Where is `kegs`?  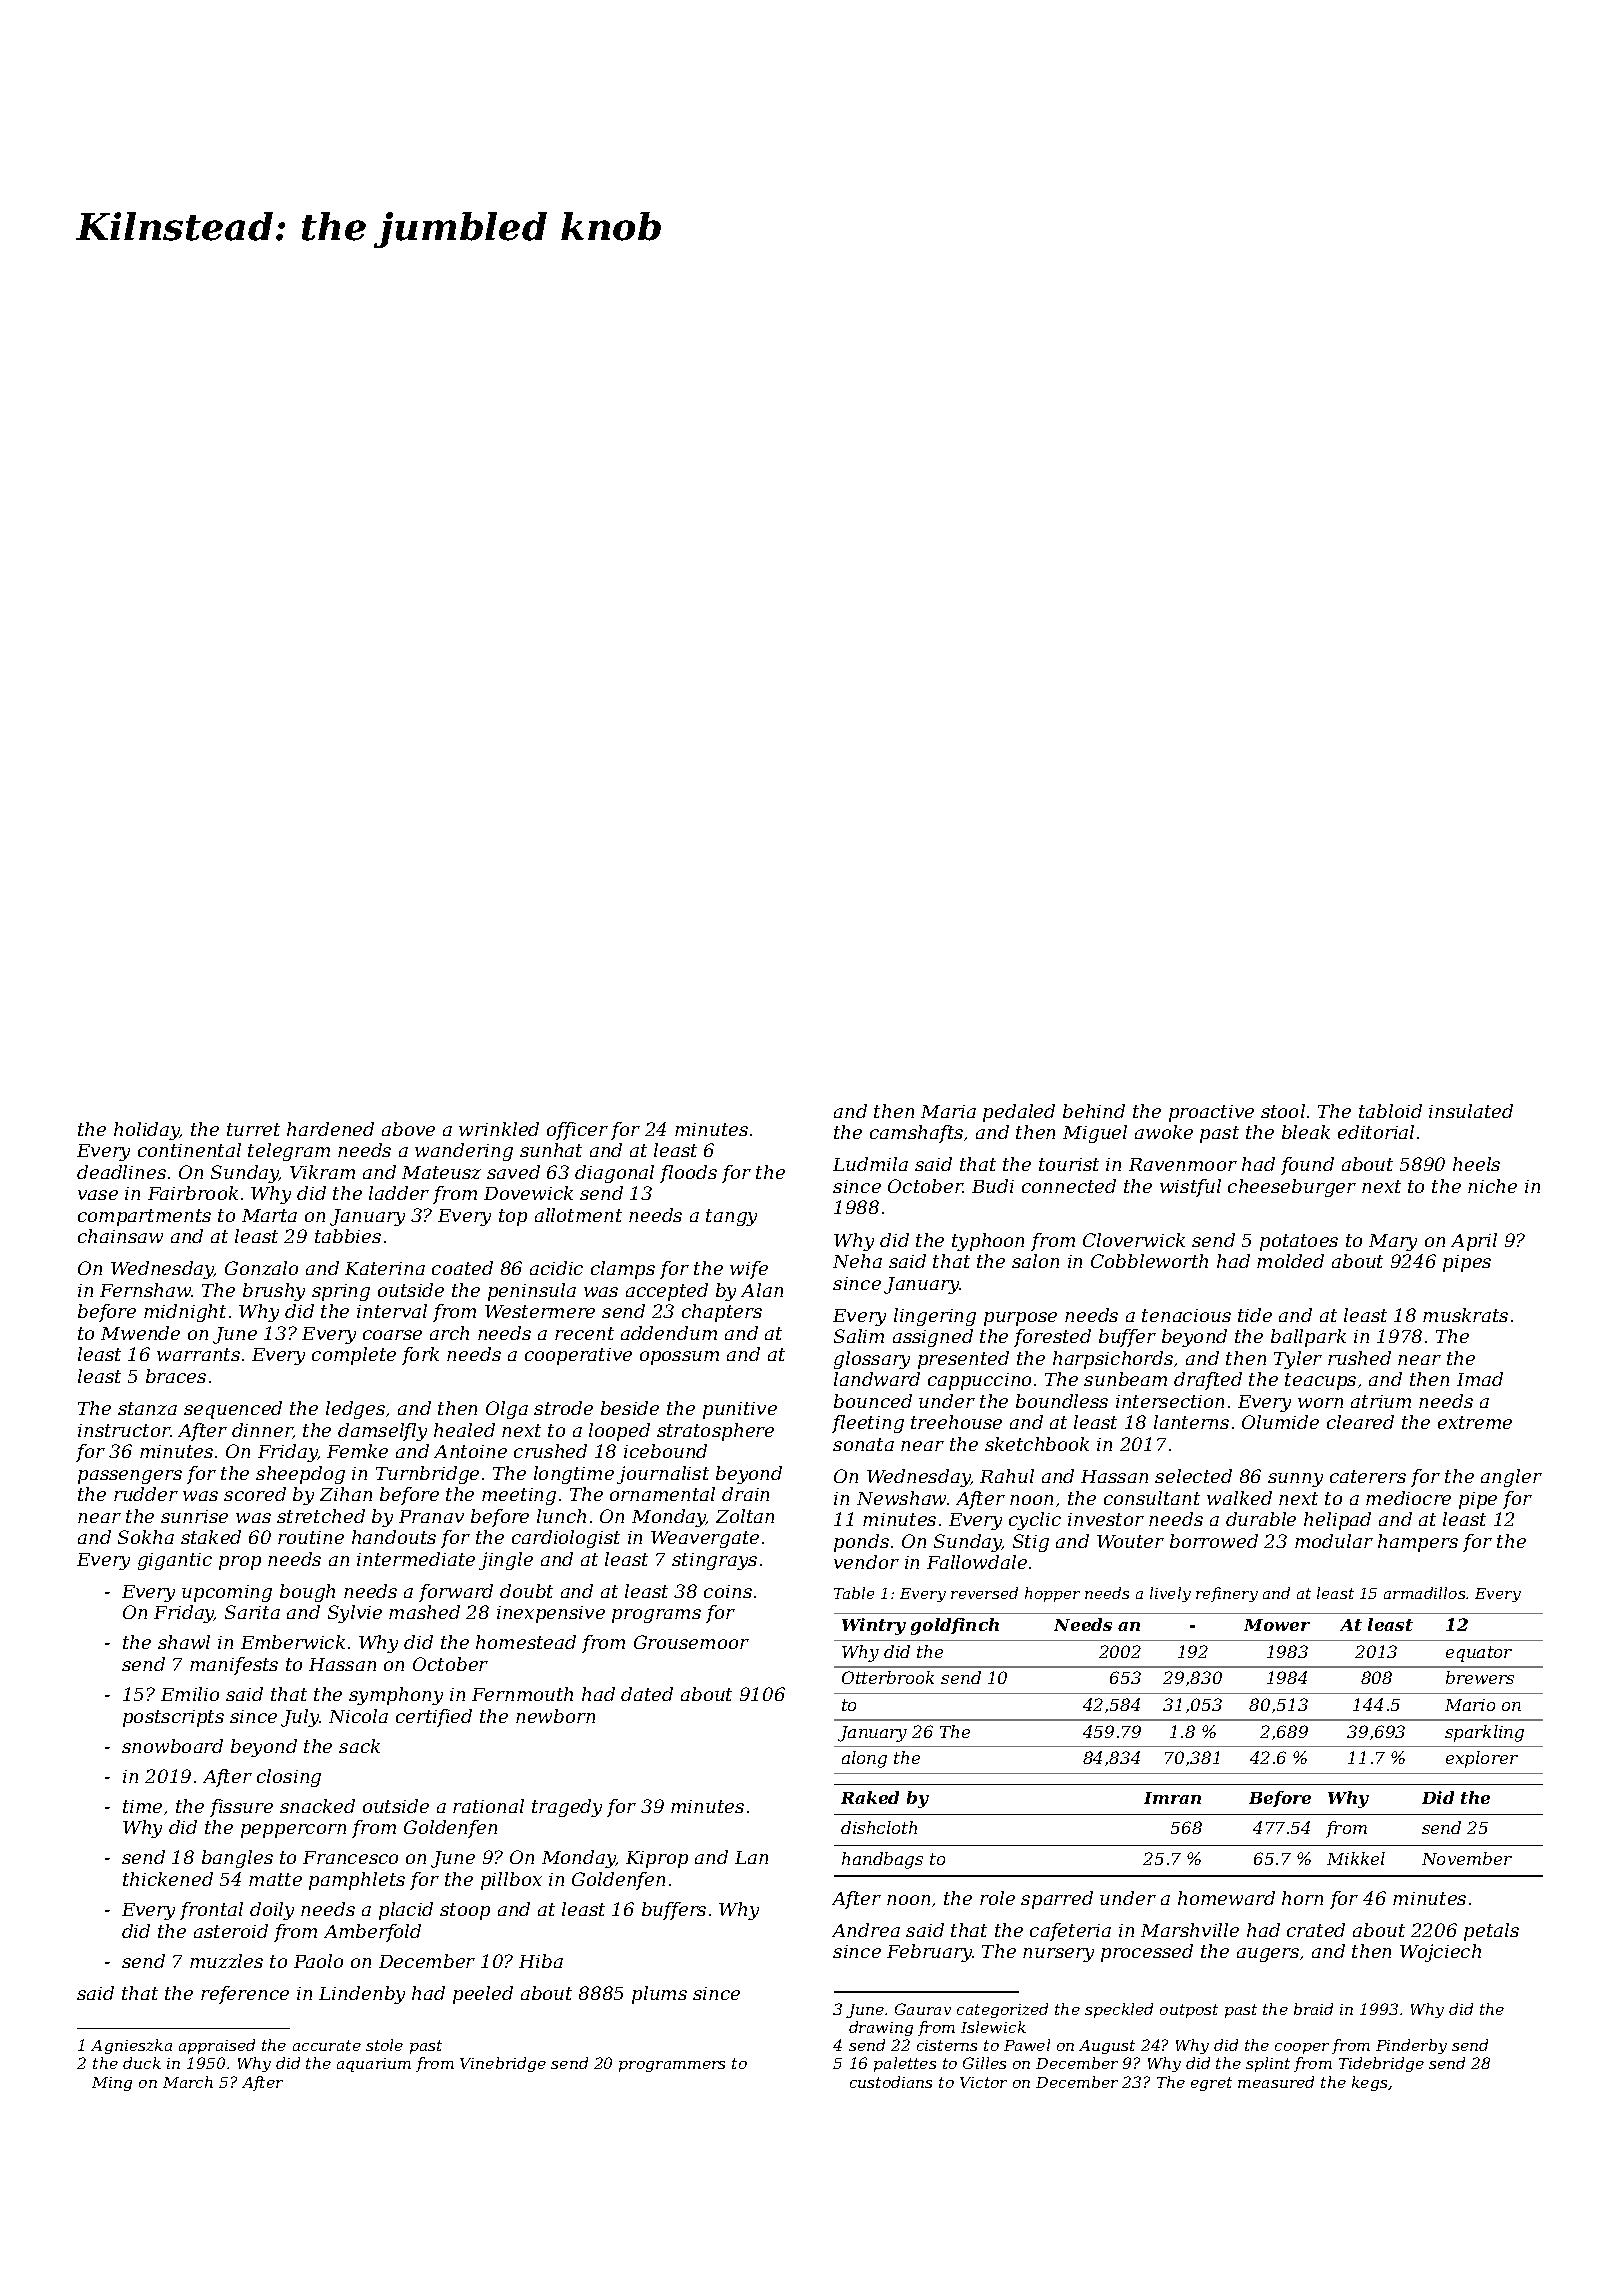
kegs is located at coordinates (1369, 2083).
